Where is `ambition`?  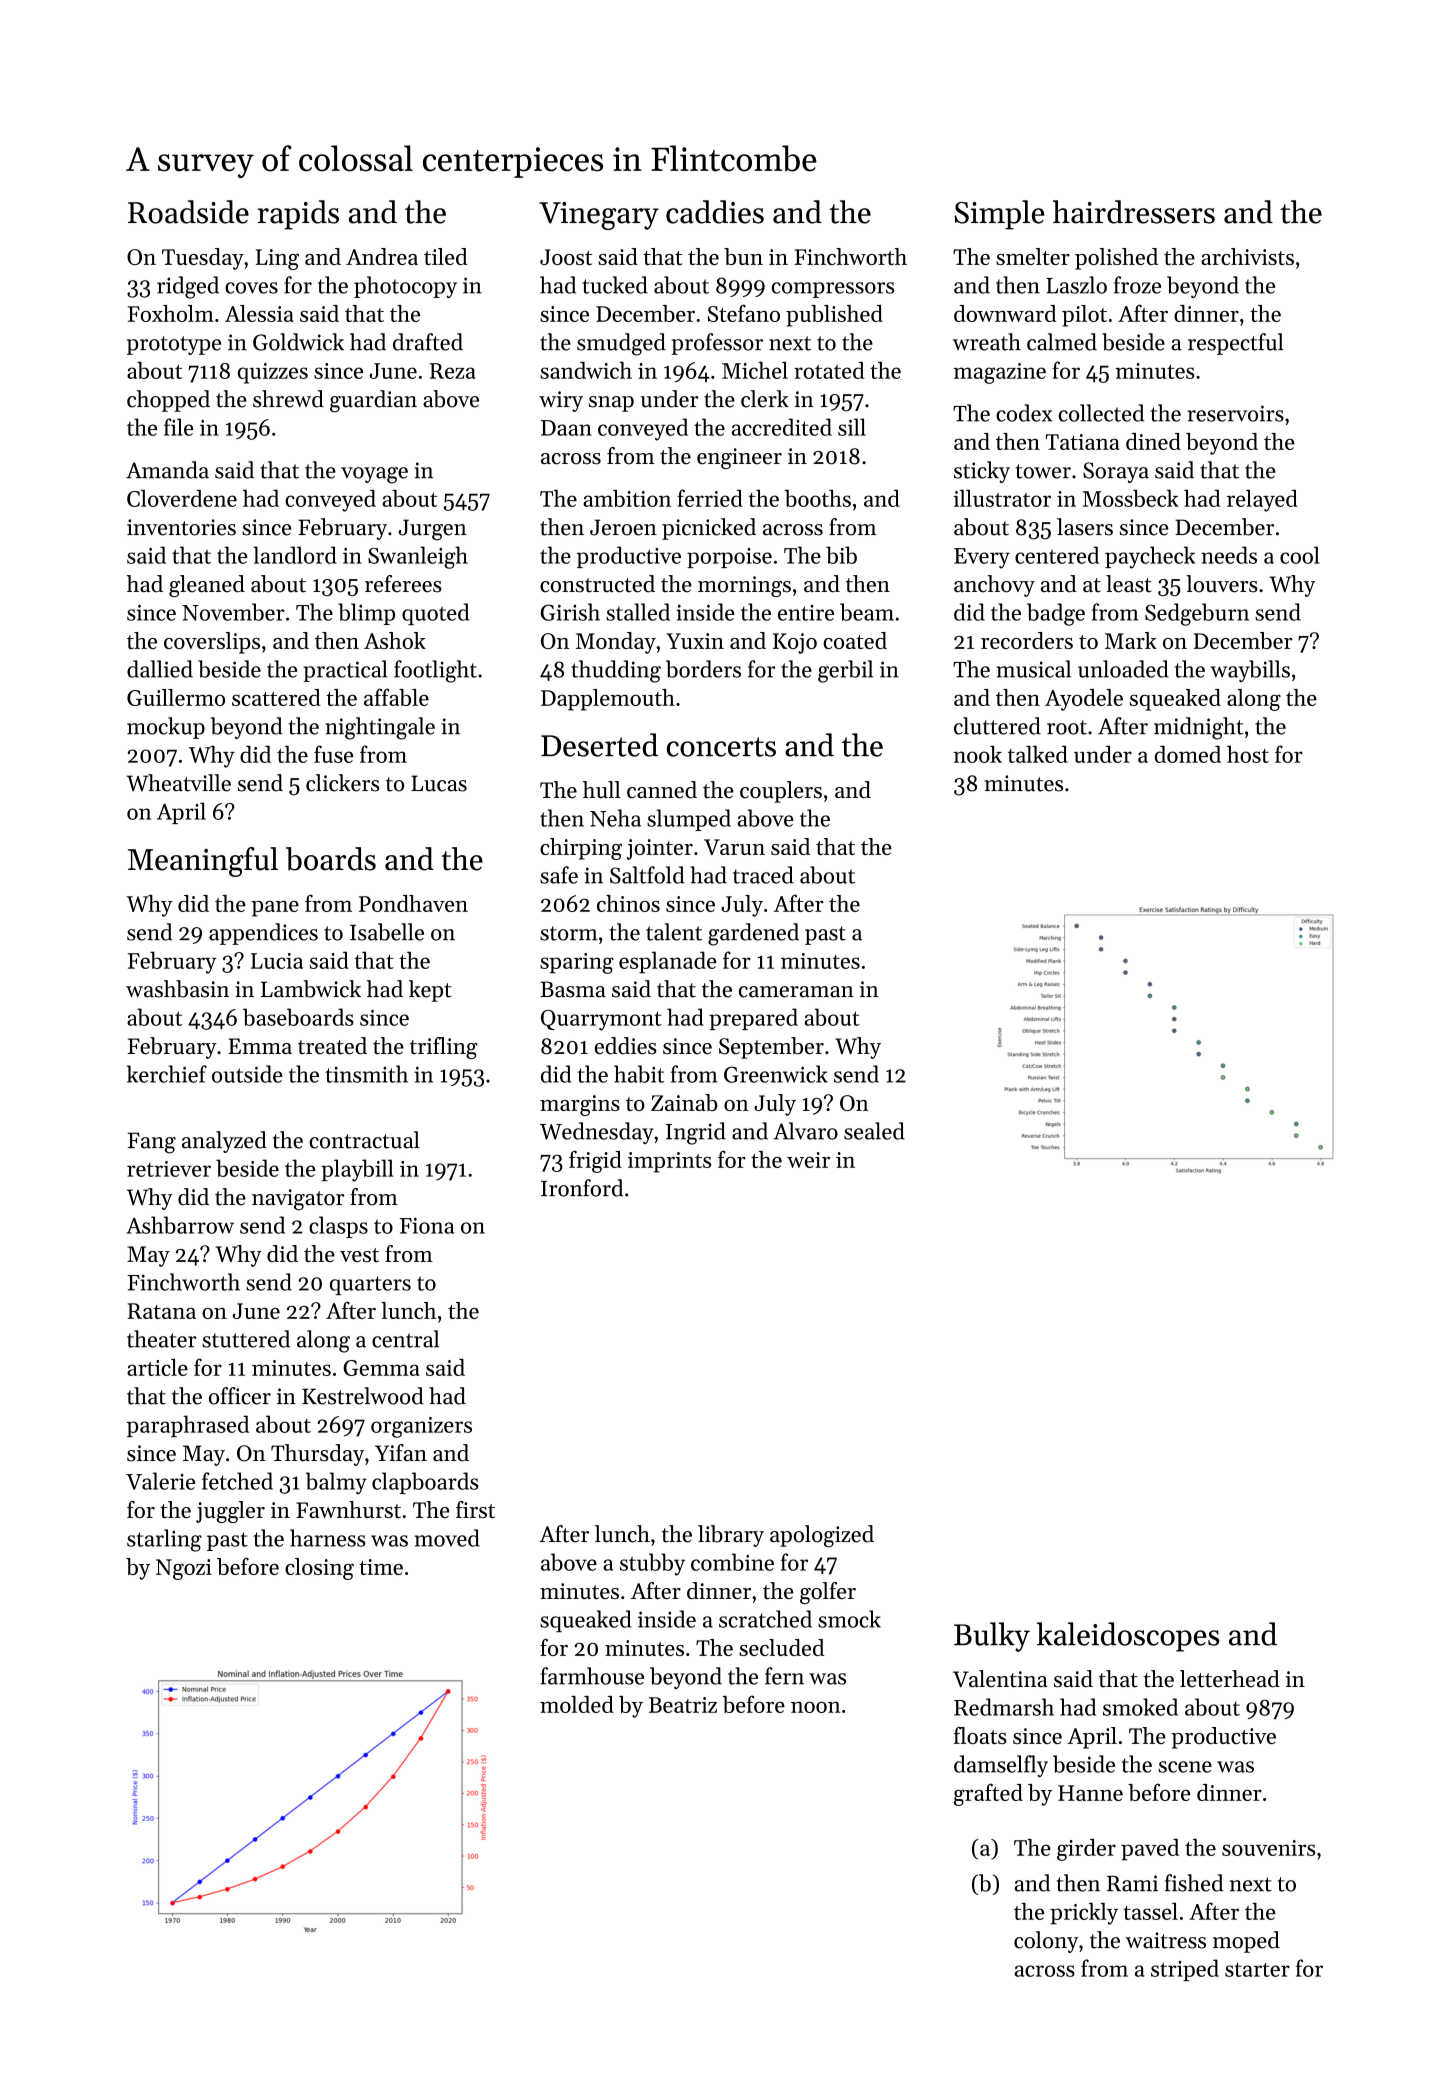
ambition is located at coordinates (627, 498).
